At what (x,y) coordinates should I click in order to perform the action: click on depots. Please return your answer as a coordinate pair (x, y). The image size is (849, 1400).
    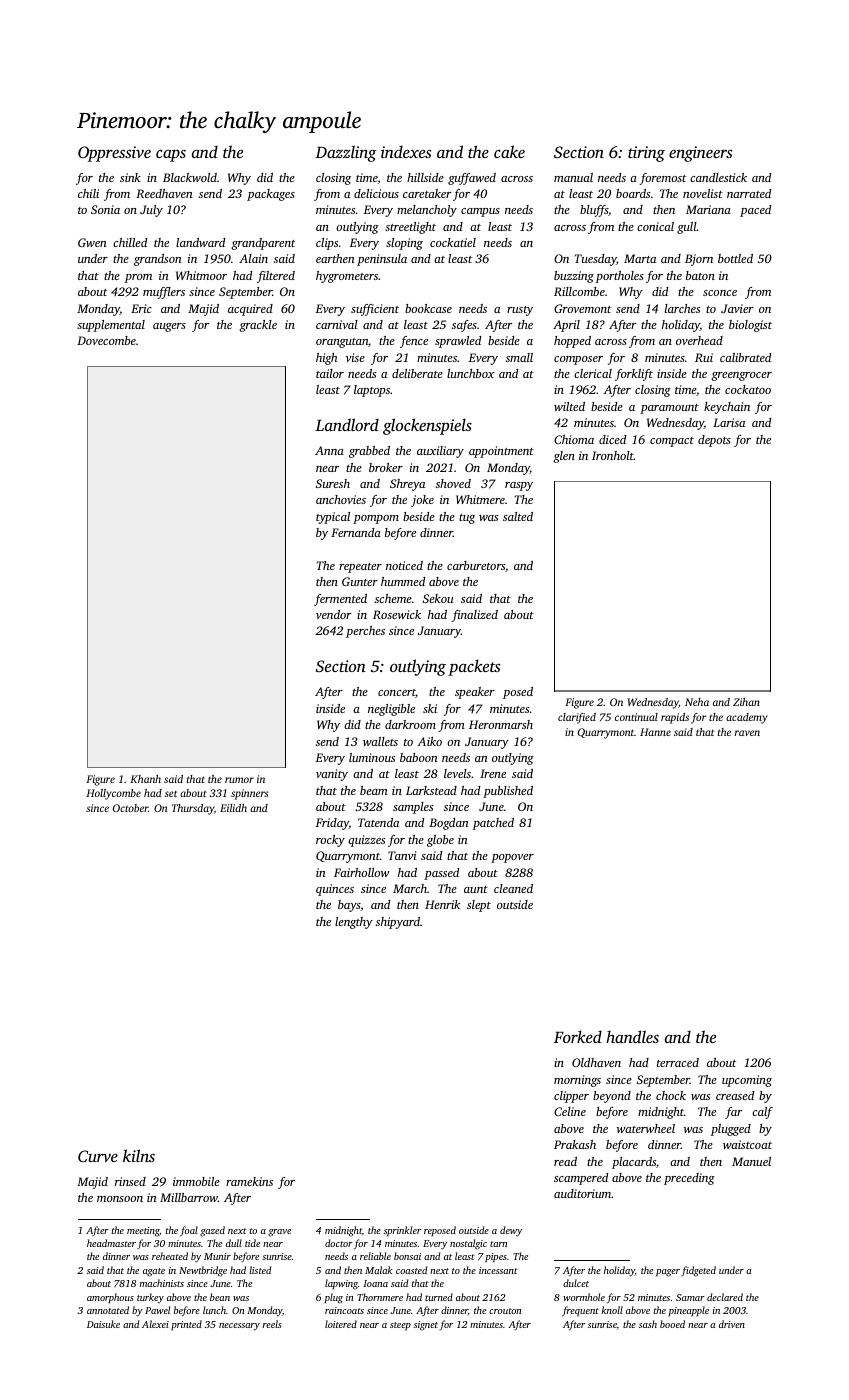
    Looking at the image, I should click on (714, 441).
